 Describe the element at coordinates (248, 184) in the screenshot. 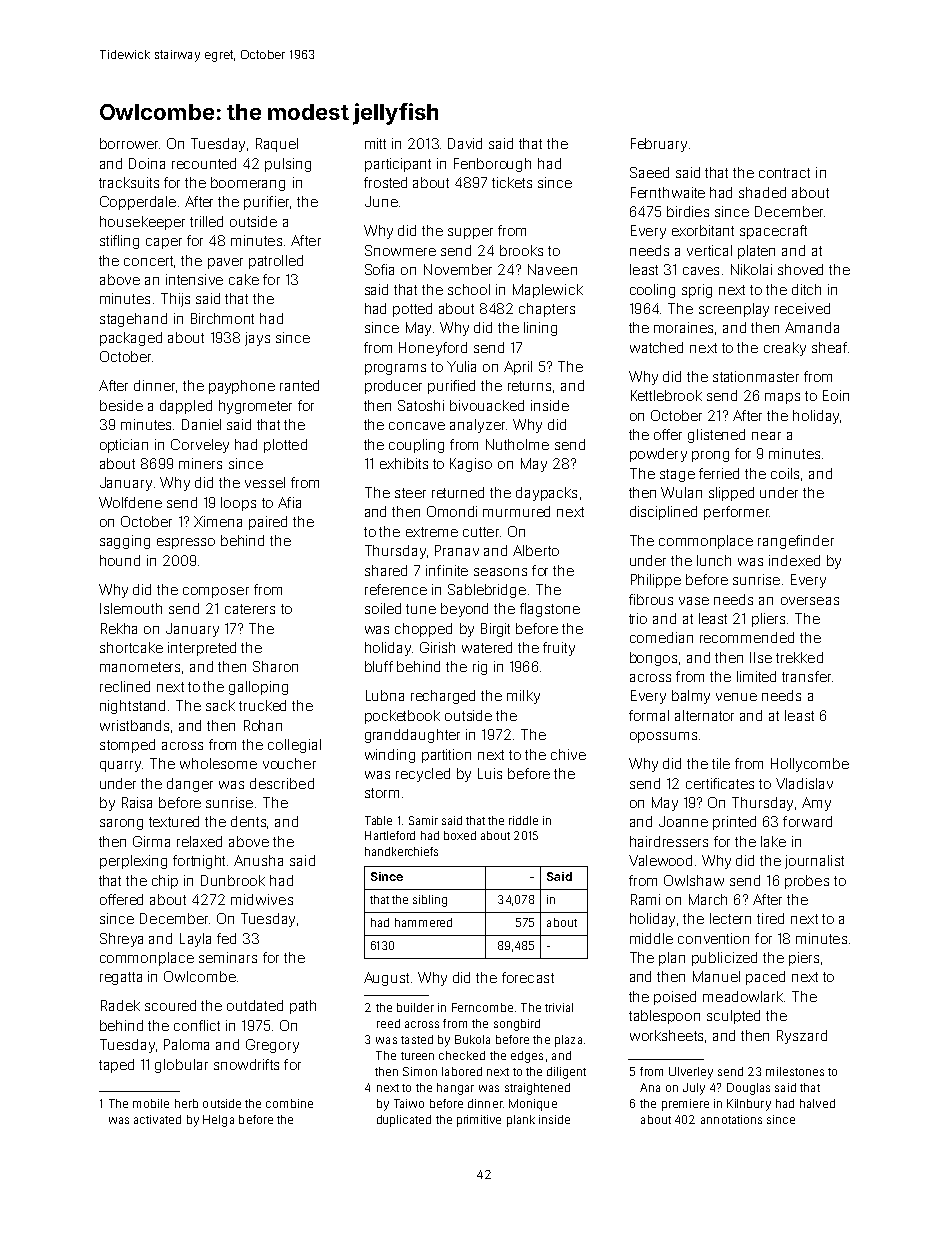

I see `boomerang` at that location.
